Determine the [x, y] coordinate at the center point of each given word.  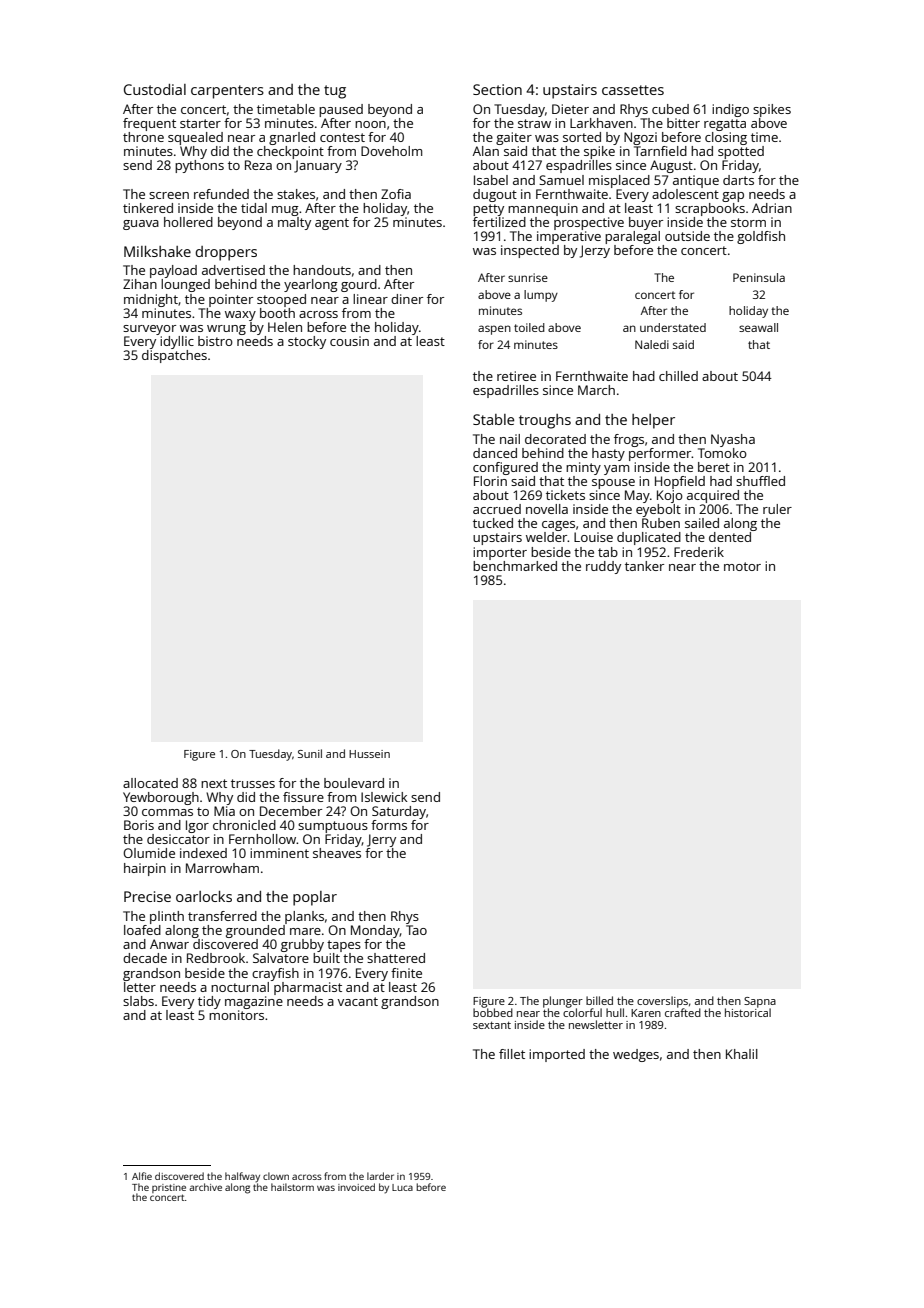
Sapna [760, 1002]
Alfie [142, 1176]
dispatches [174, 356]
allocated [150, 783]
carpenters [227, 92]
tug [335, 92]
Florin [490, 481]
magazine [254, 1002]
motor [742, 566]
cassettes [633, 90]
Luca [402, 1187]
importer [500, 553]
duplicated [649, 538]
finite [406, 973]
